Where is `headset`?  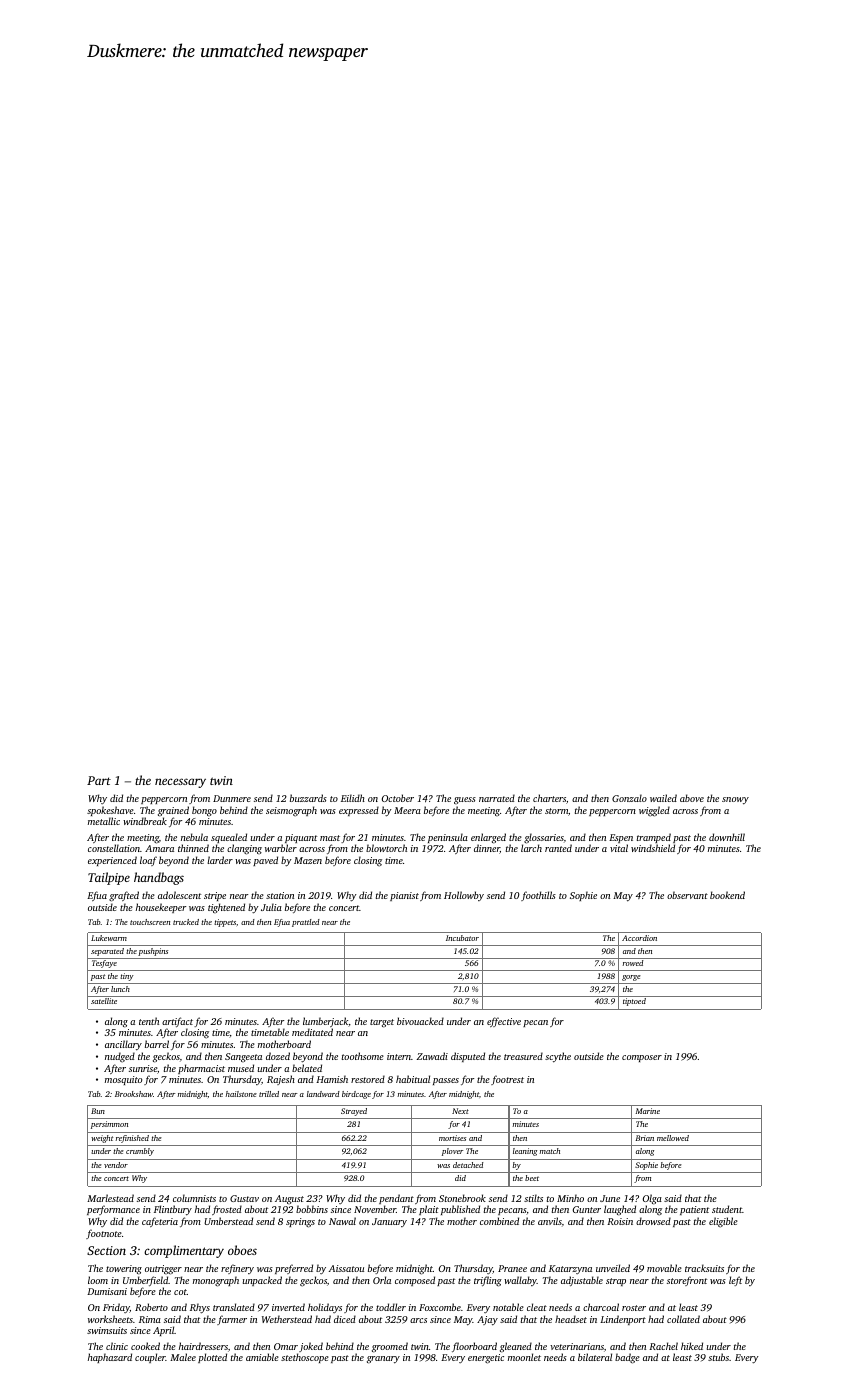 headset is located at coordinates (571, 1319).
